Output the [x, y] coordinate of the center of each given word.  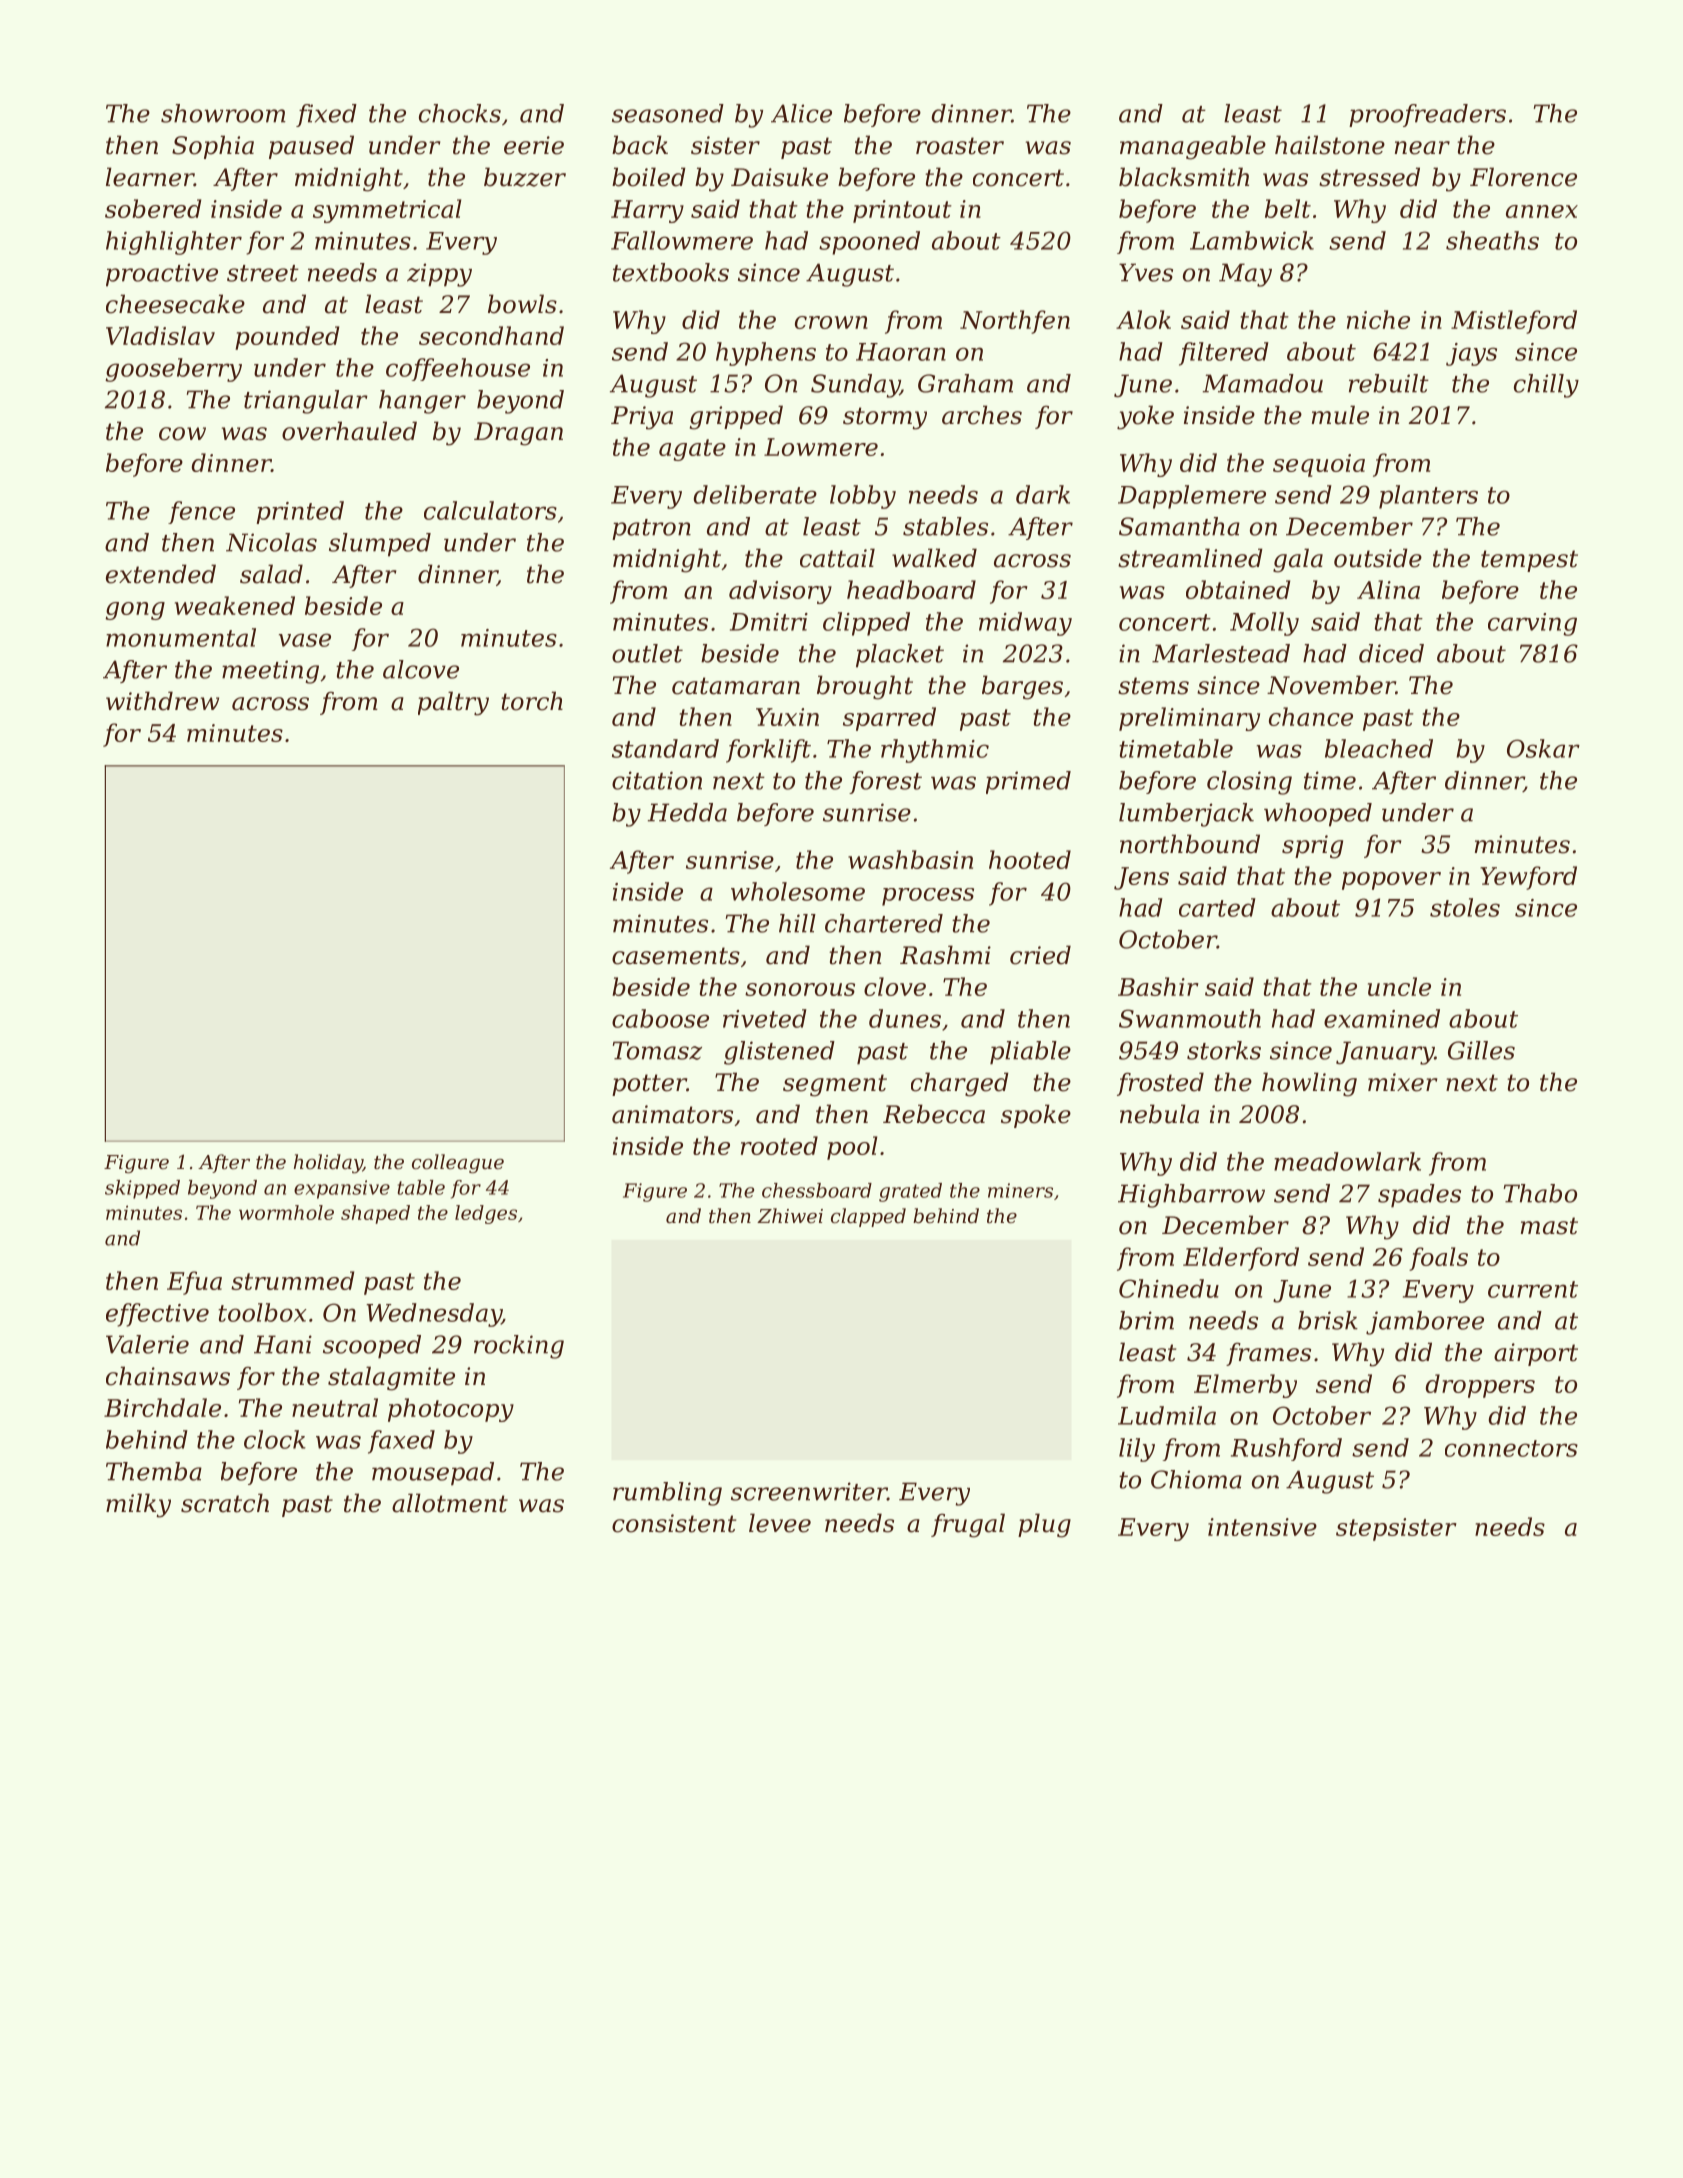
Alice [801, 113]
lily [1137, 1450]
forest [885, 782]
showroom [223, 113]
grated [910, 1192]
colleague [458, 1164]
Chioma [1196, 1479]
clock [275, 1439]
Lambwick [1252, 240]
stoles [1465, 907]
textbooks [671, 272]
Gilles [1481, 1050]
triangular [306, 402]
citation [657, 780]
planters [1428, 497]
